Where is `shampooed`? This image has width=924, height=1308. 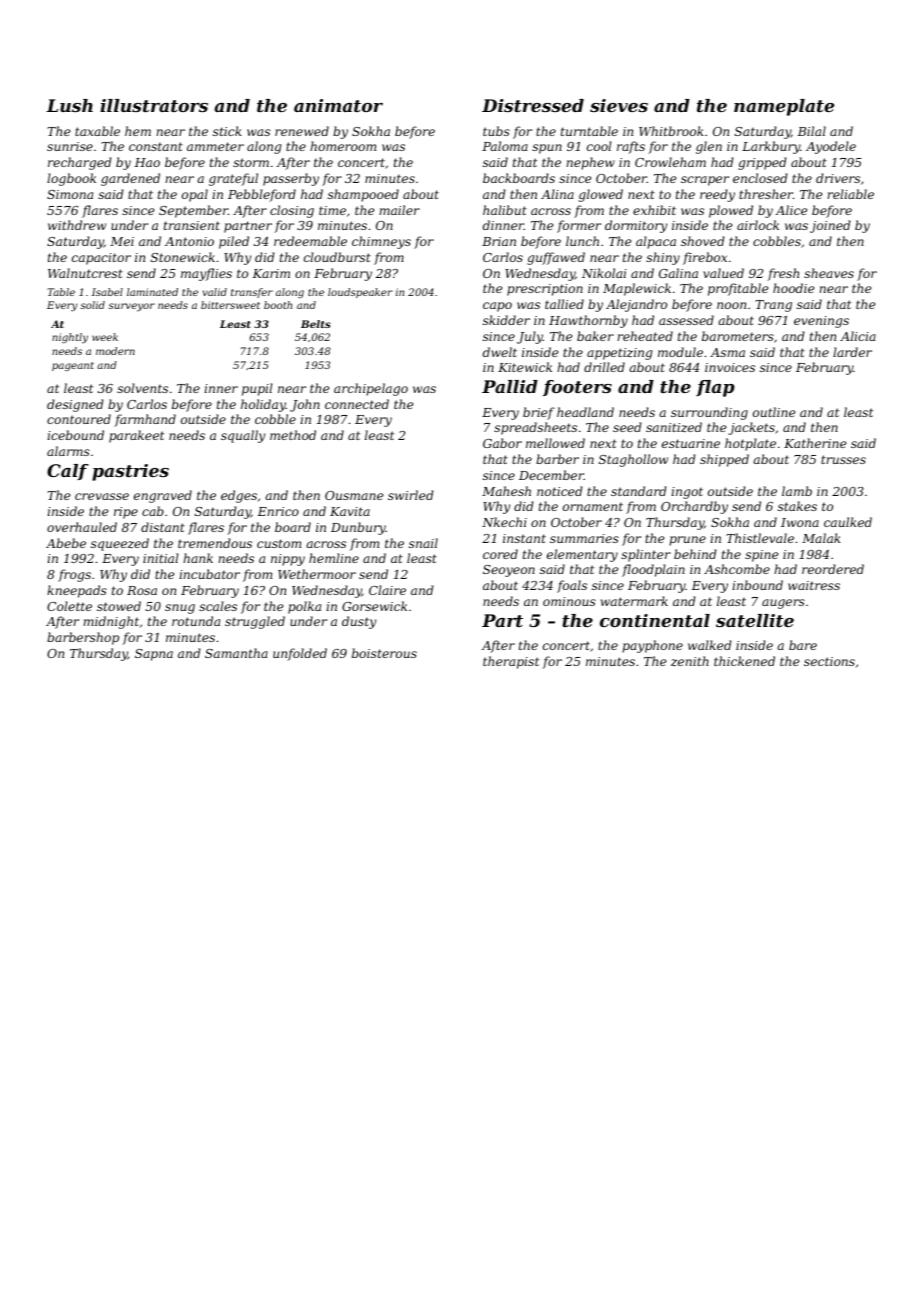
shampooed is located at coordinates (363, 195).
